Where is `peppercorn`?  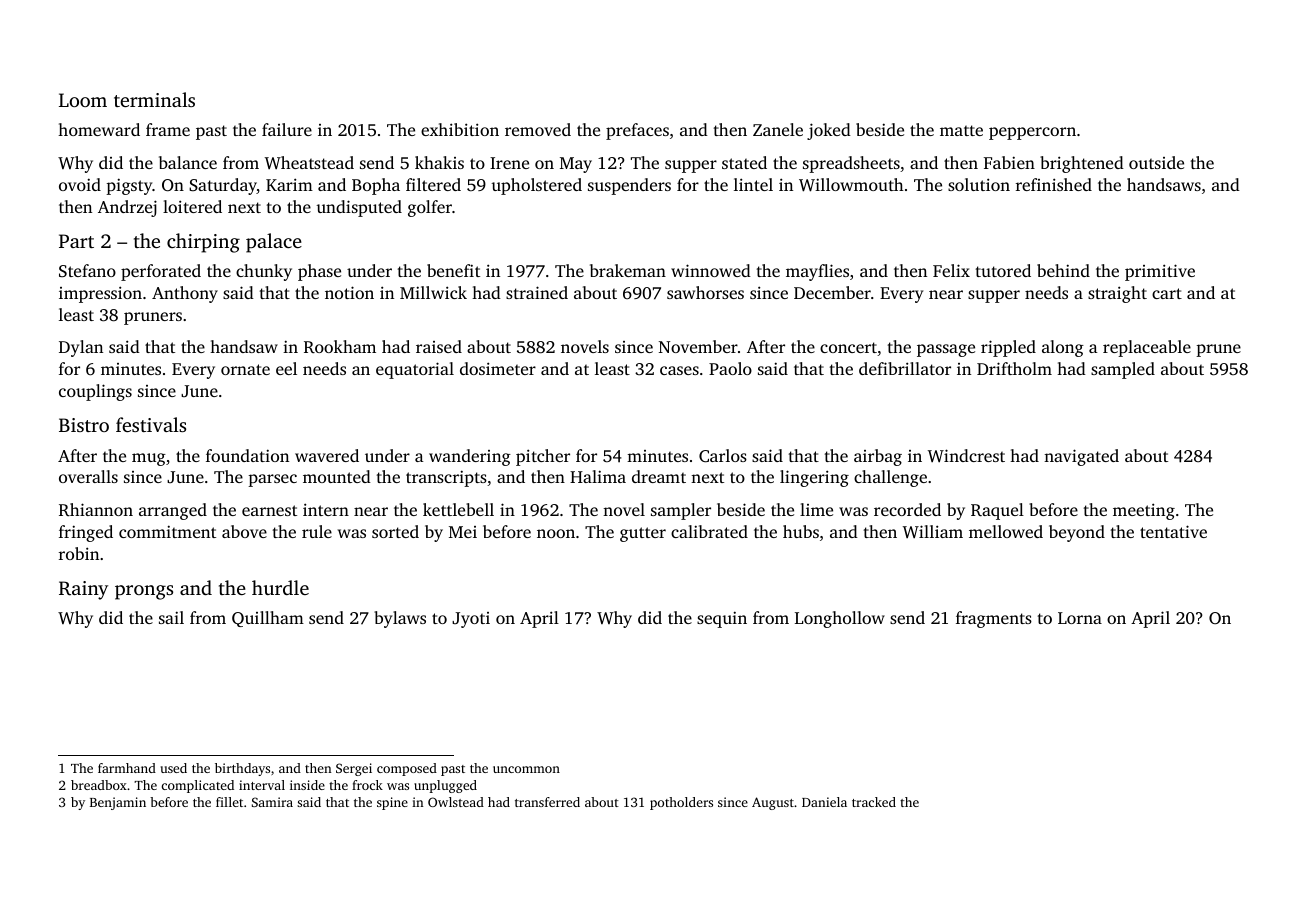
peppercorn is located at coordinates (1032, 133).
